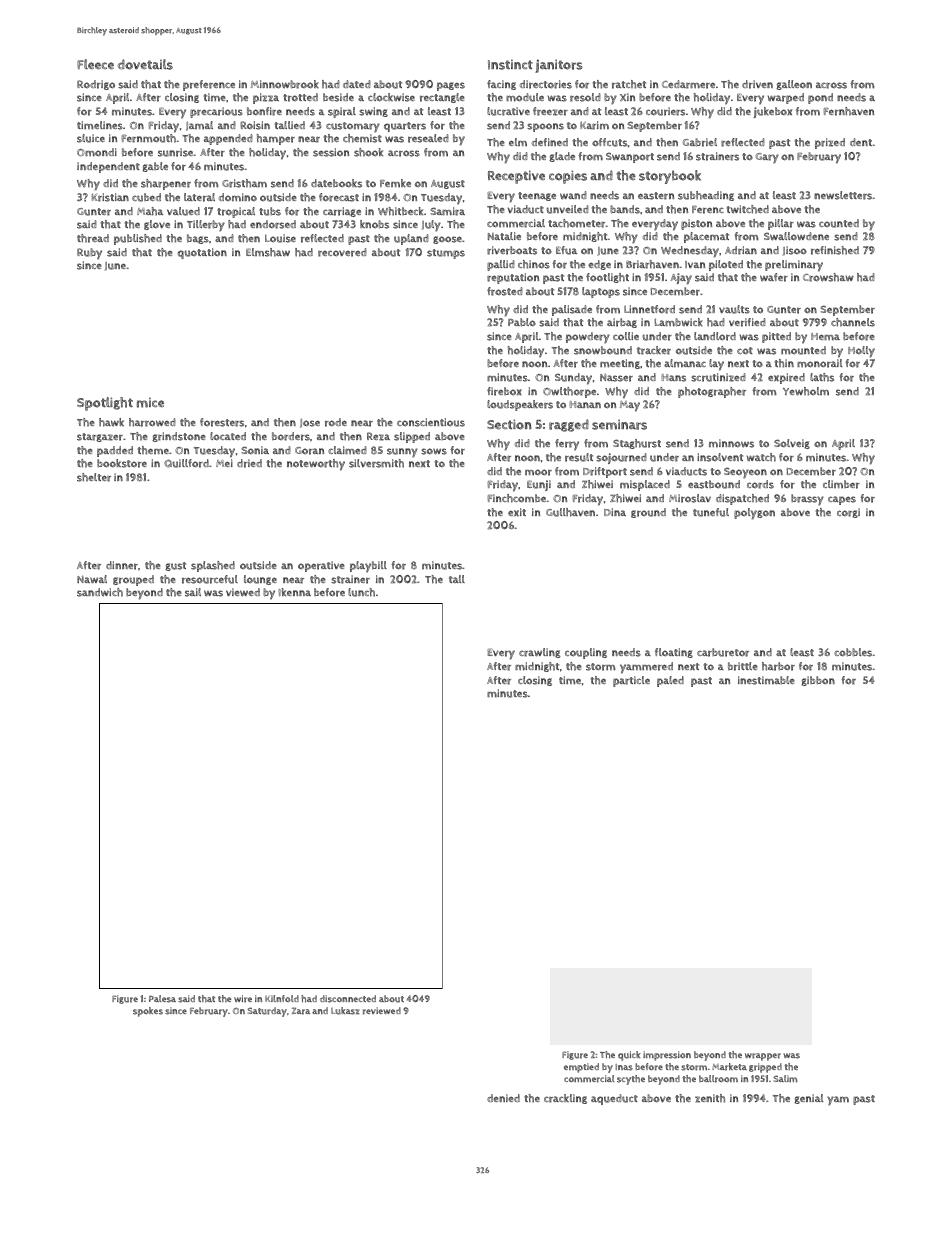 The height and width of the screenshot is (1233, 952). Describe the element at coordinates (646, 668) in the screenshot. I see `yammered` at that location.
